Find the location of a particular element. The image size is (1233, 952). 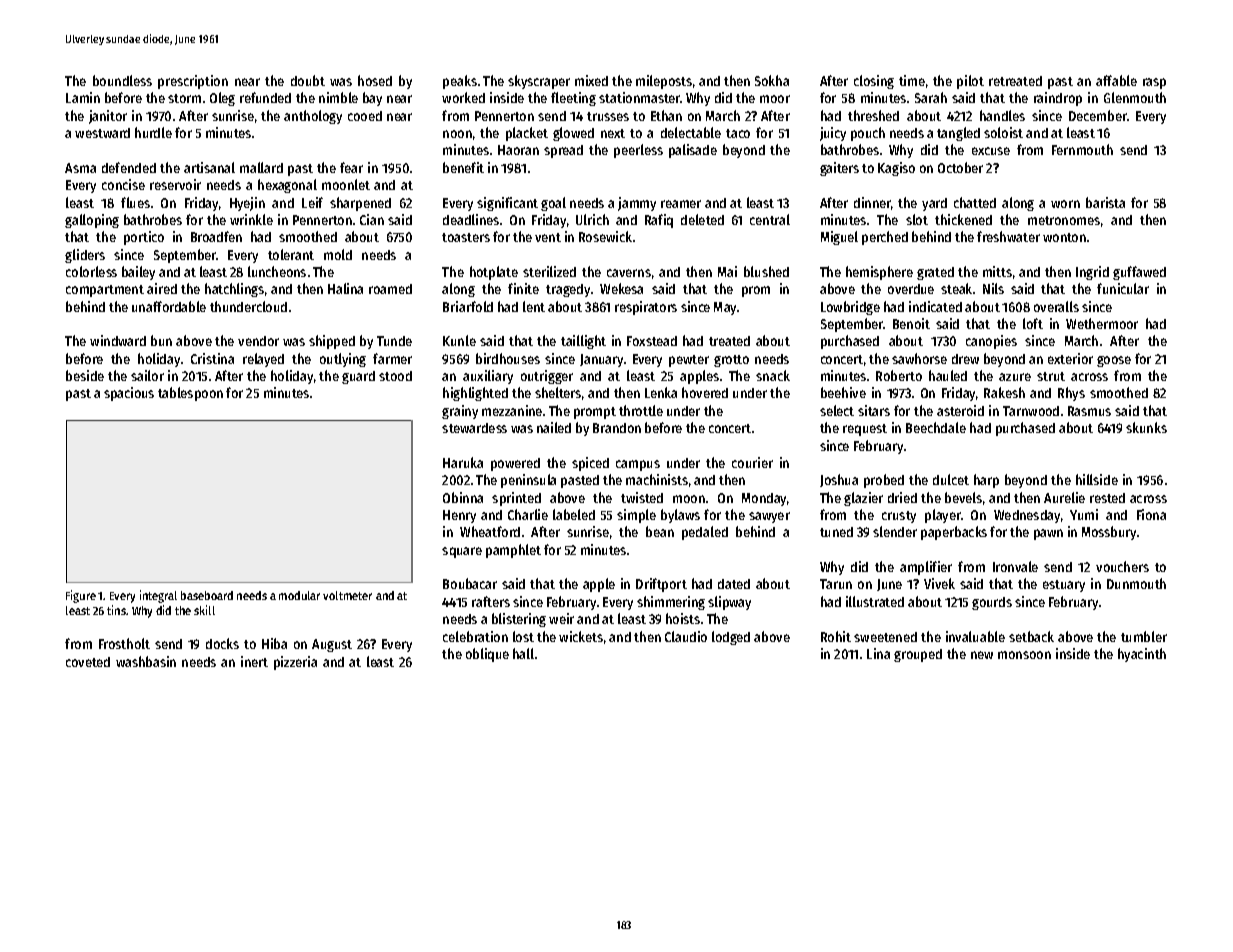

wonton is located at coordinates (1064, 237).
